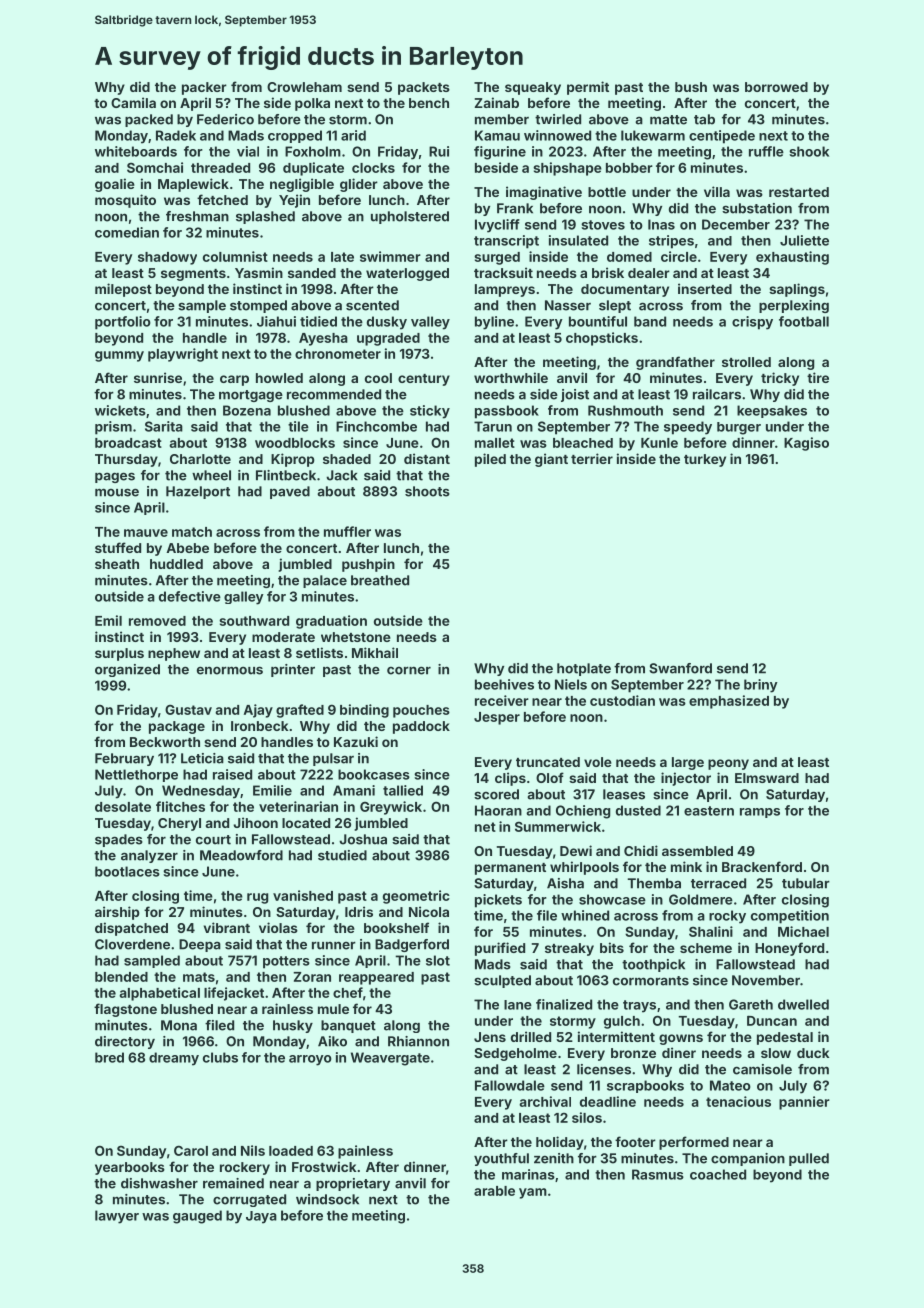  Describe the element at coordinates (424, 88) in the screenshot. I see `packets` at that location.
